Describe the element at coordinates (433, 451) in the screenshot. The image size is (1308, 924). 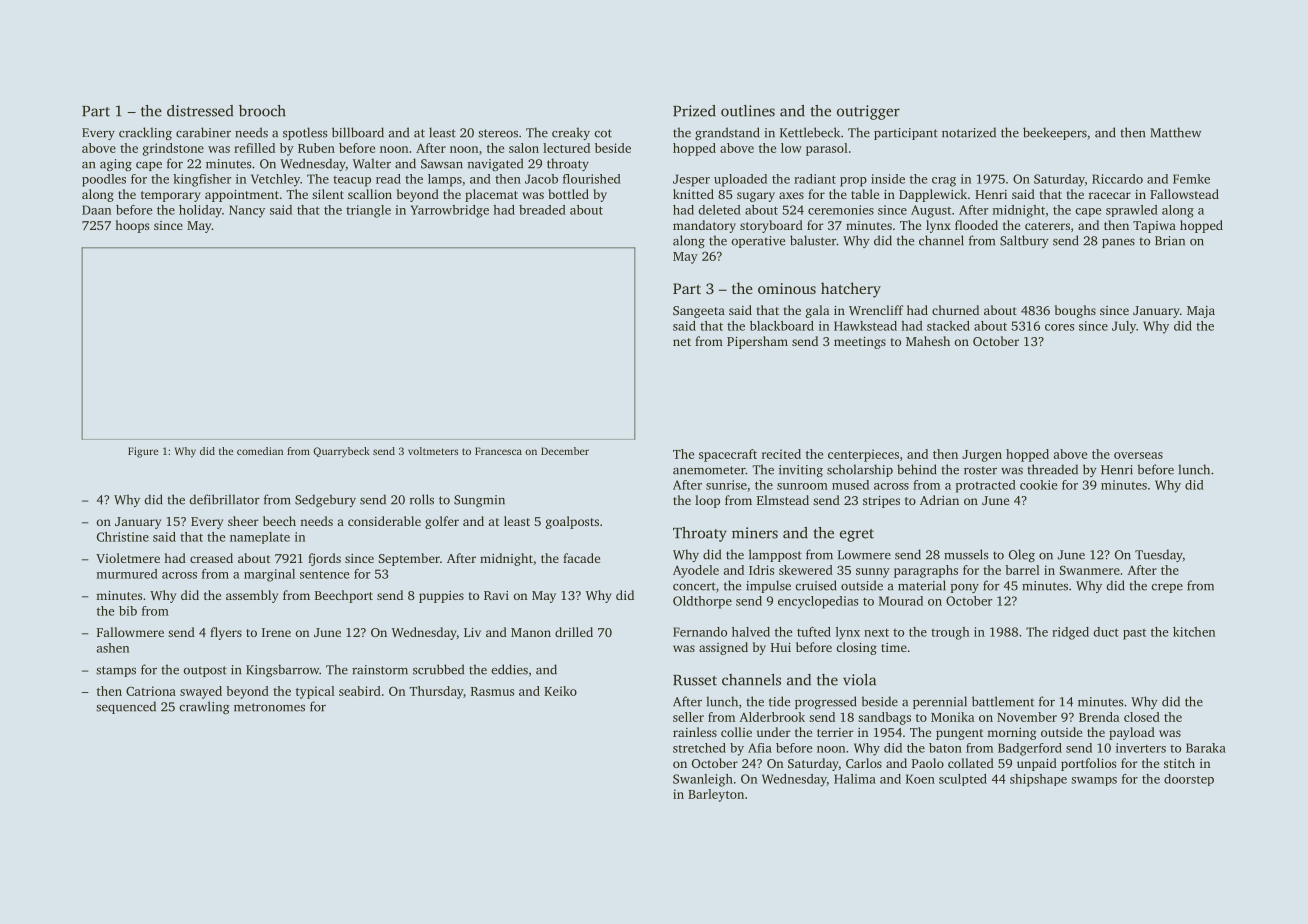
I see `voltmeters` at that location.
